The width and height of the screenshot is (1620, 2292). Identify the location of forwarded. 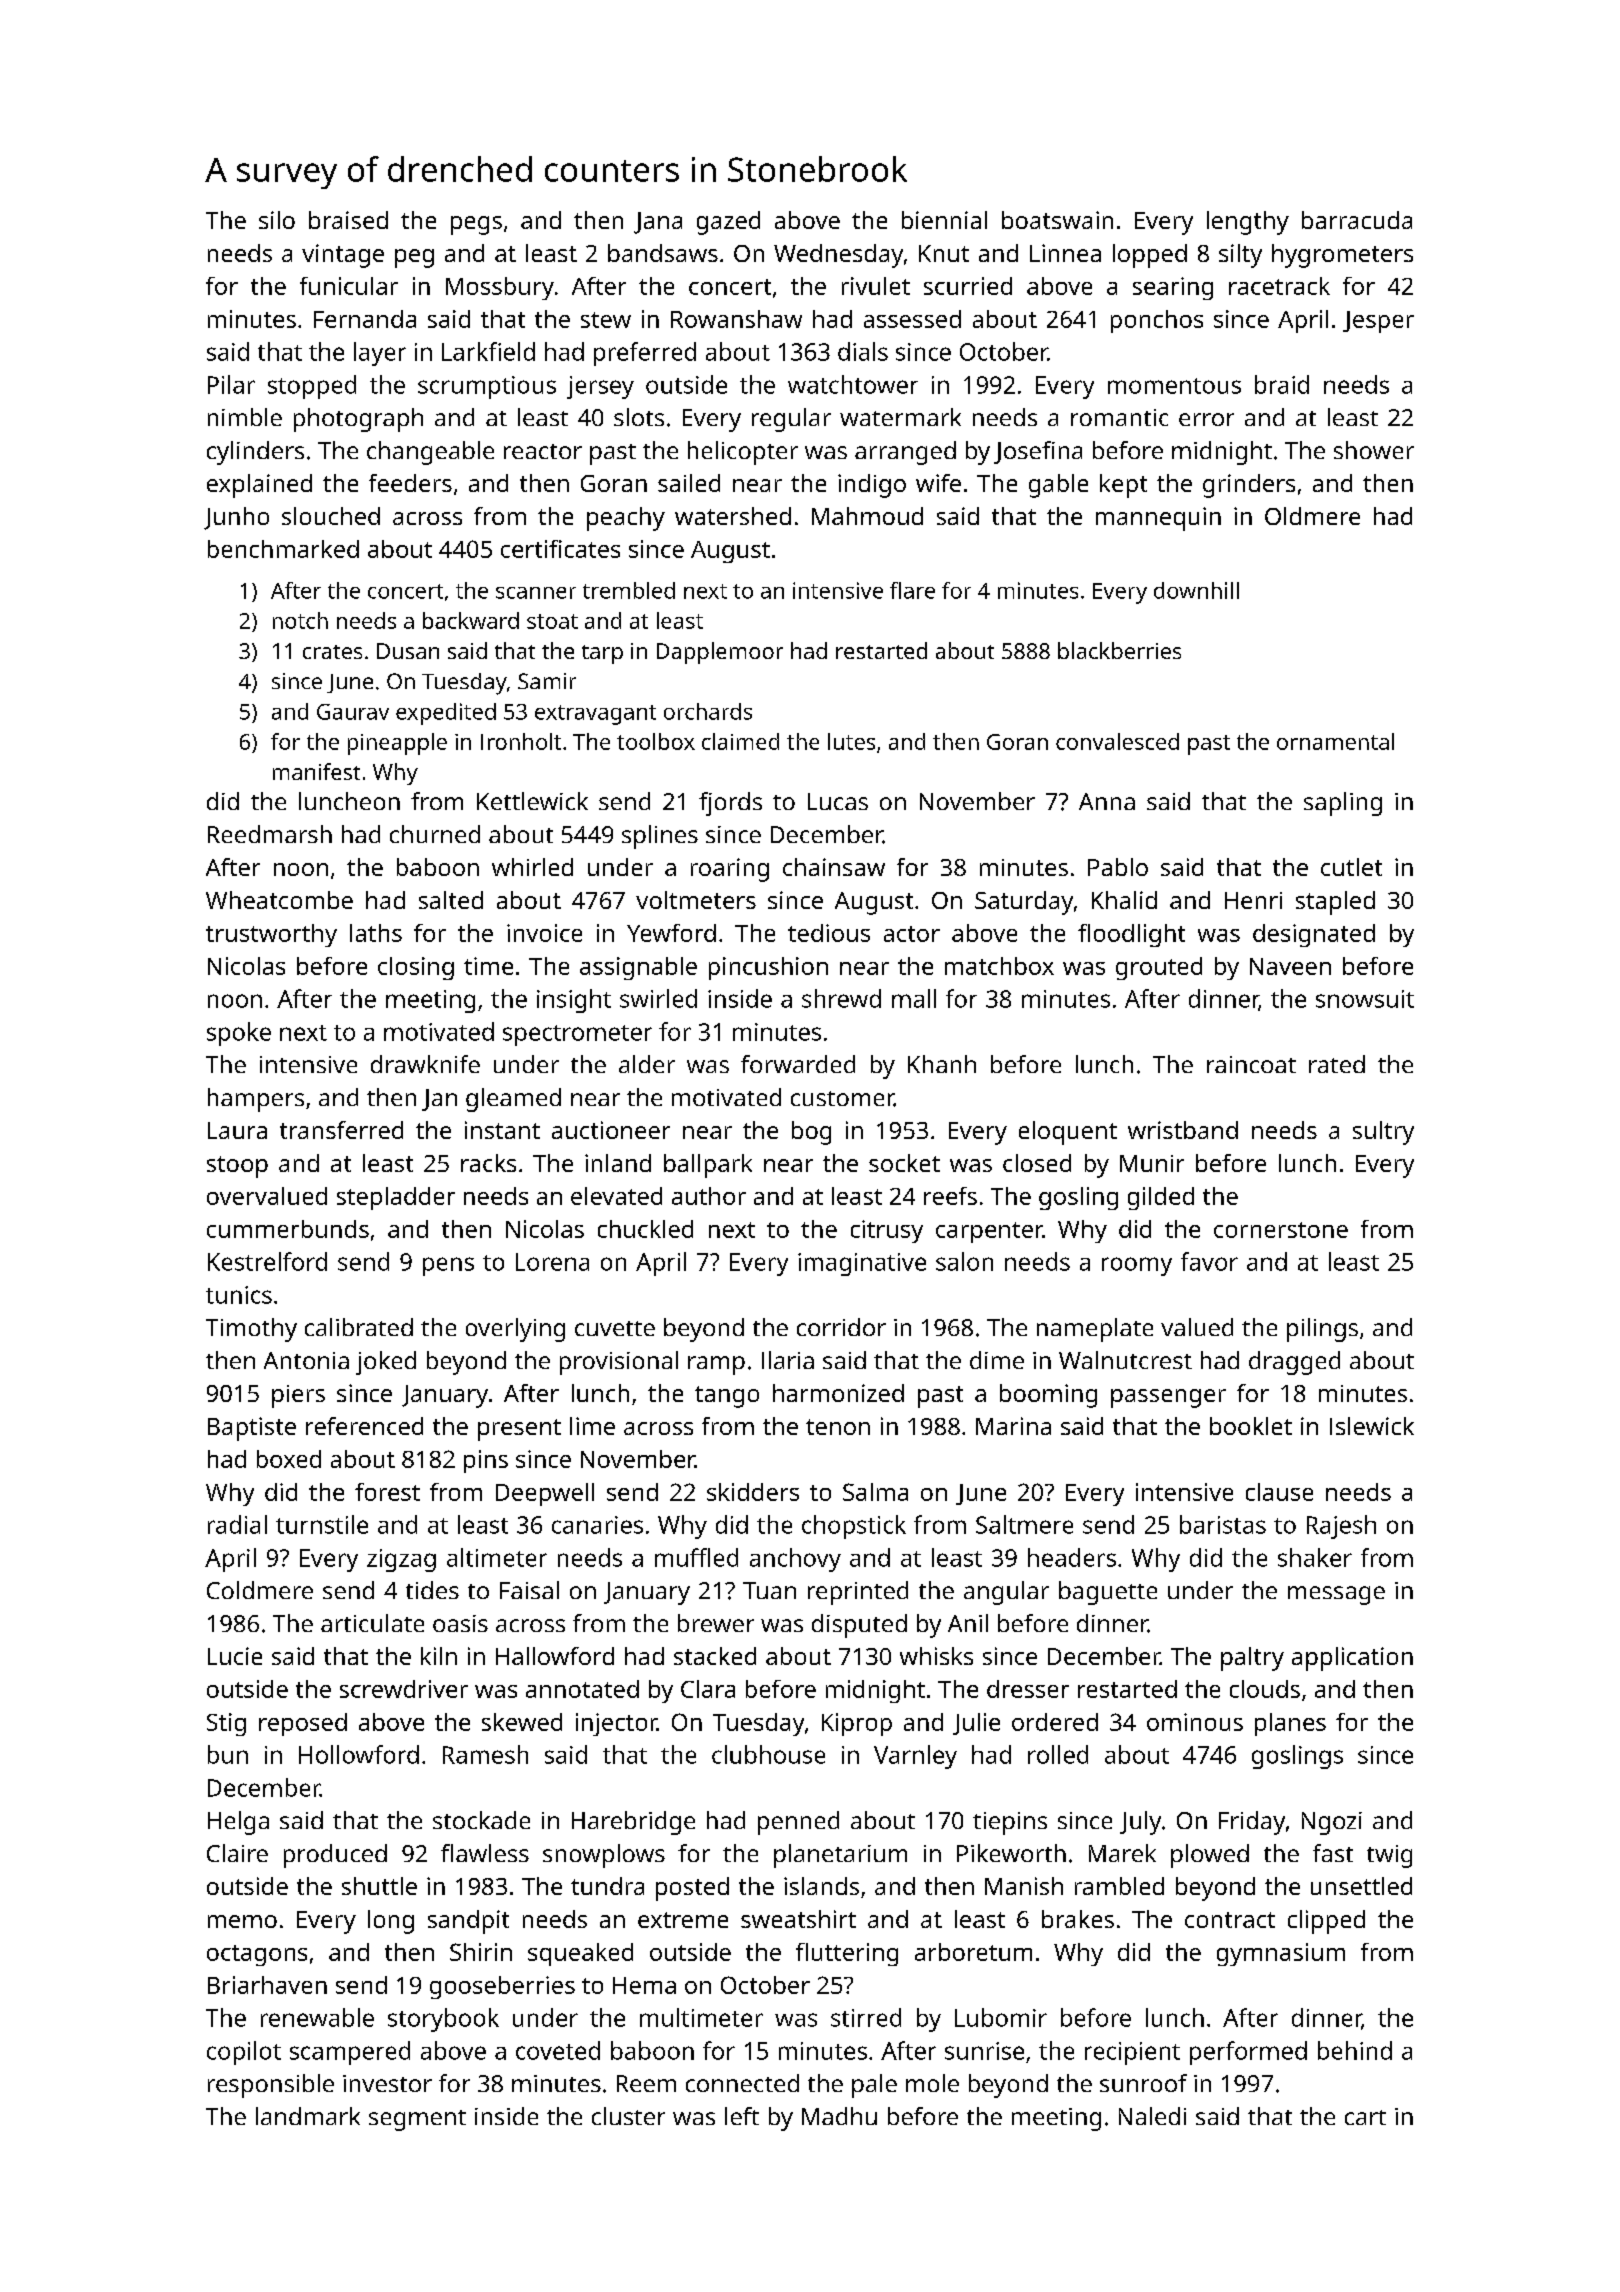
(798, 1064).
